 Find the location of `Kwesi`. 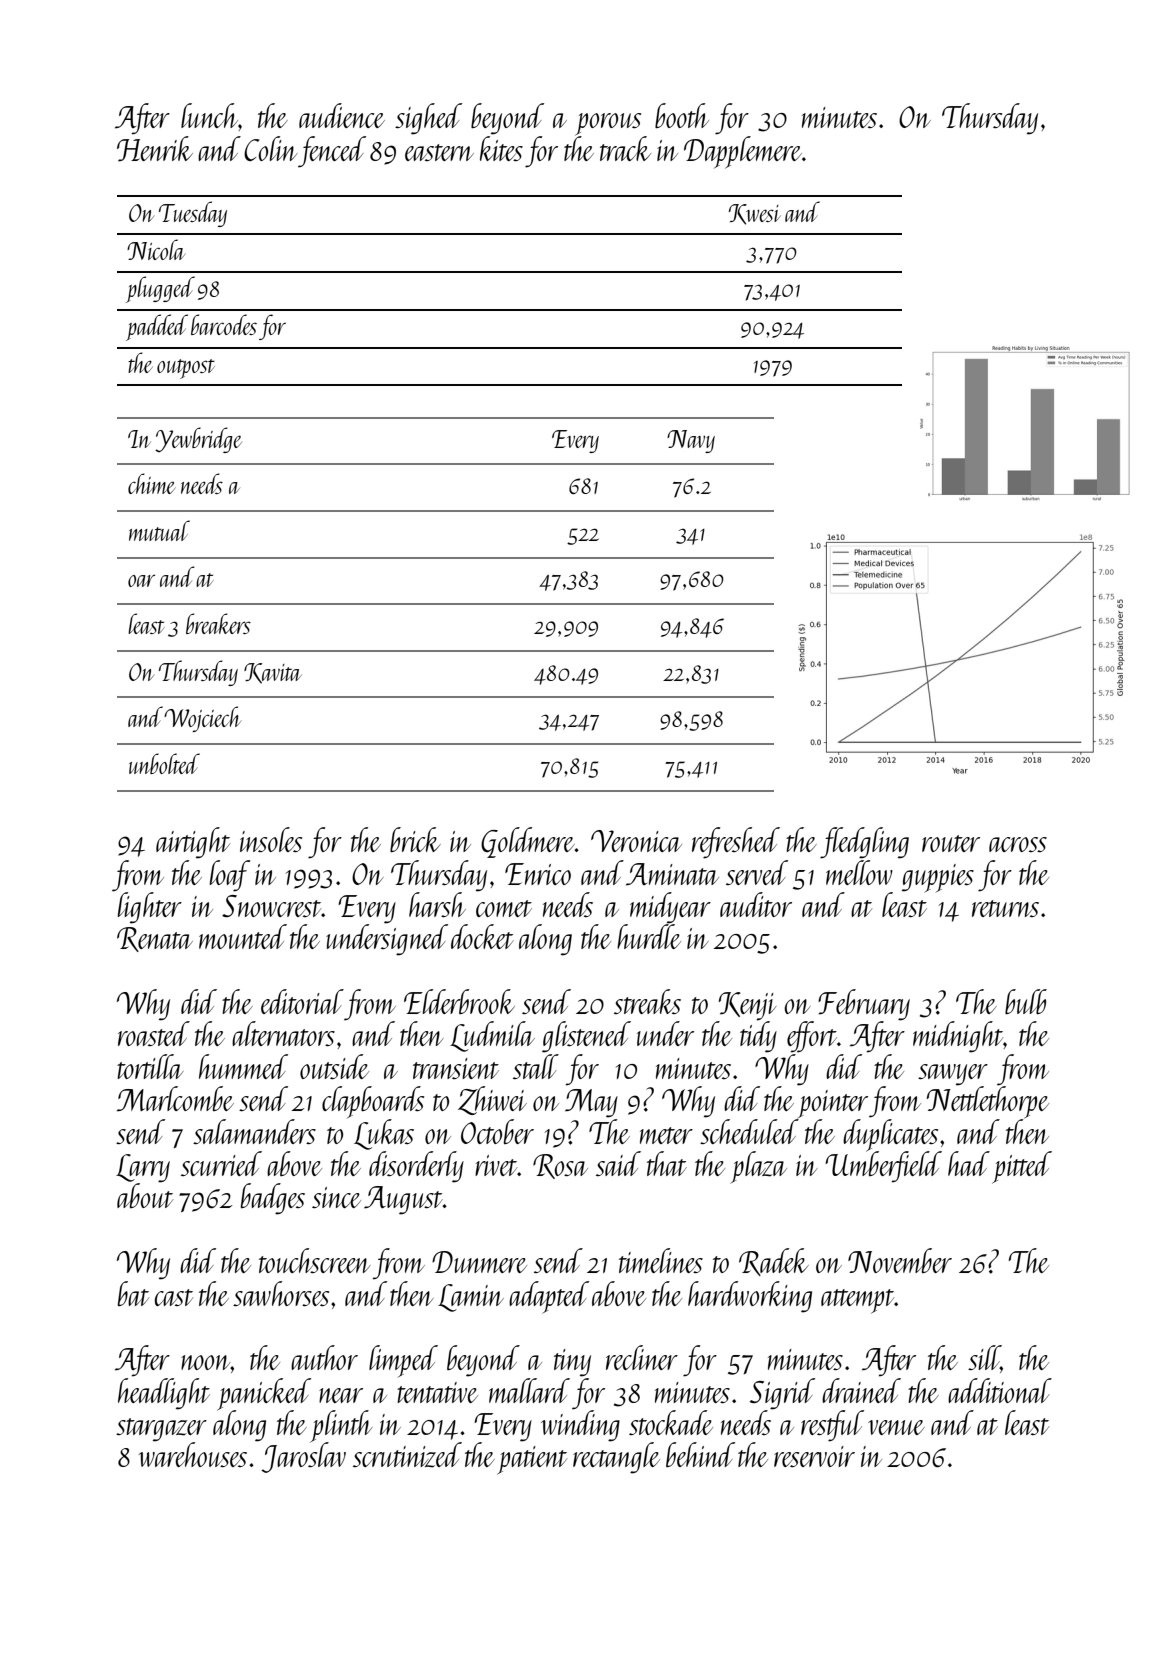

Kwesi is located at coordinates (755, 214).
